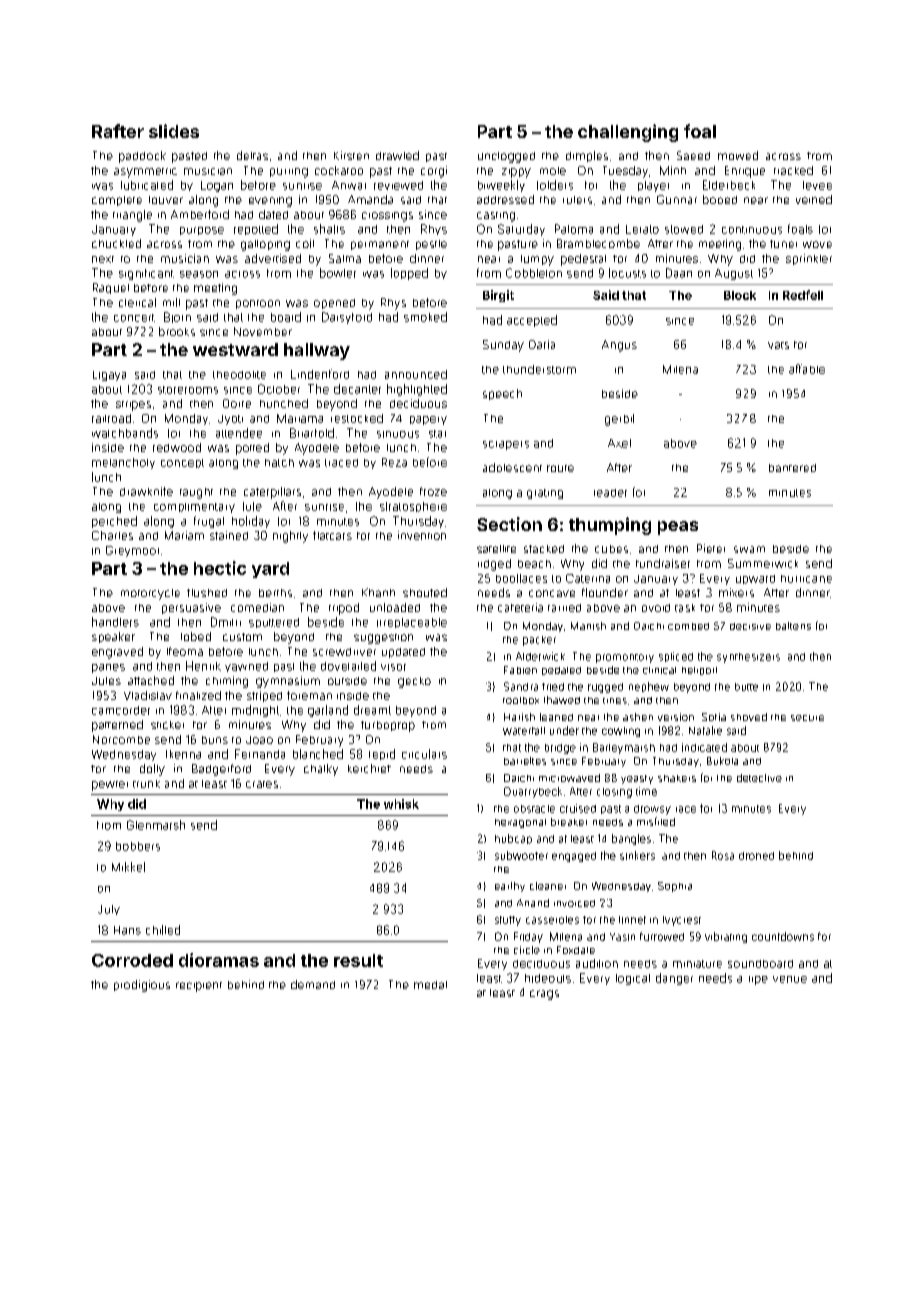 The image size is (924, 1308). I want to click on slides, so click(174, 131).
